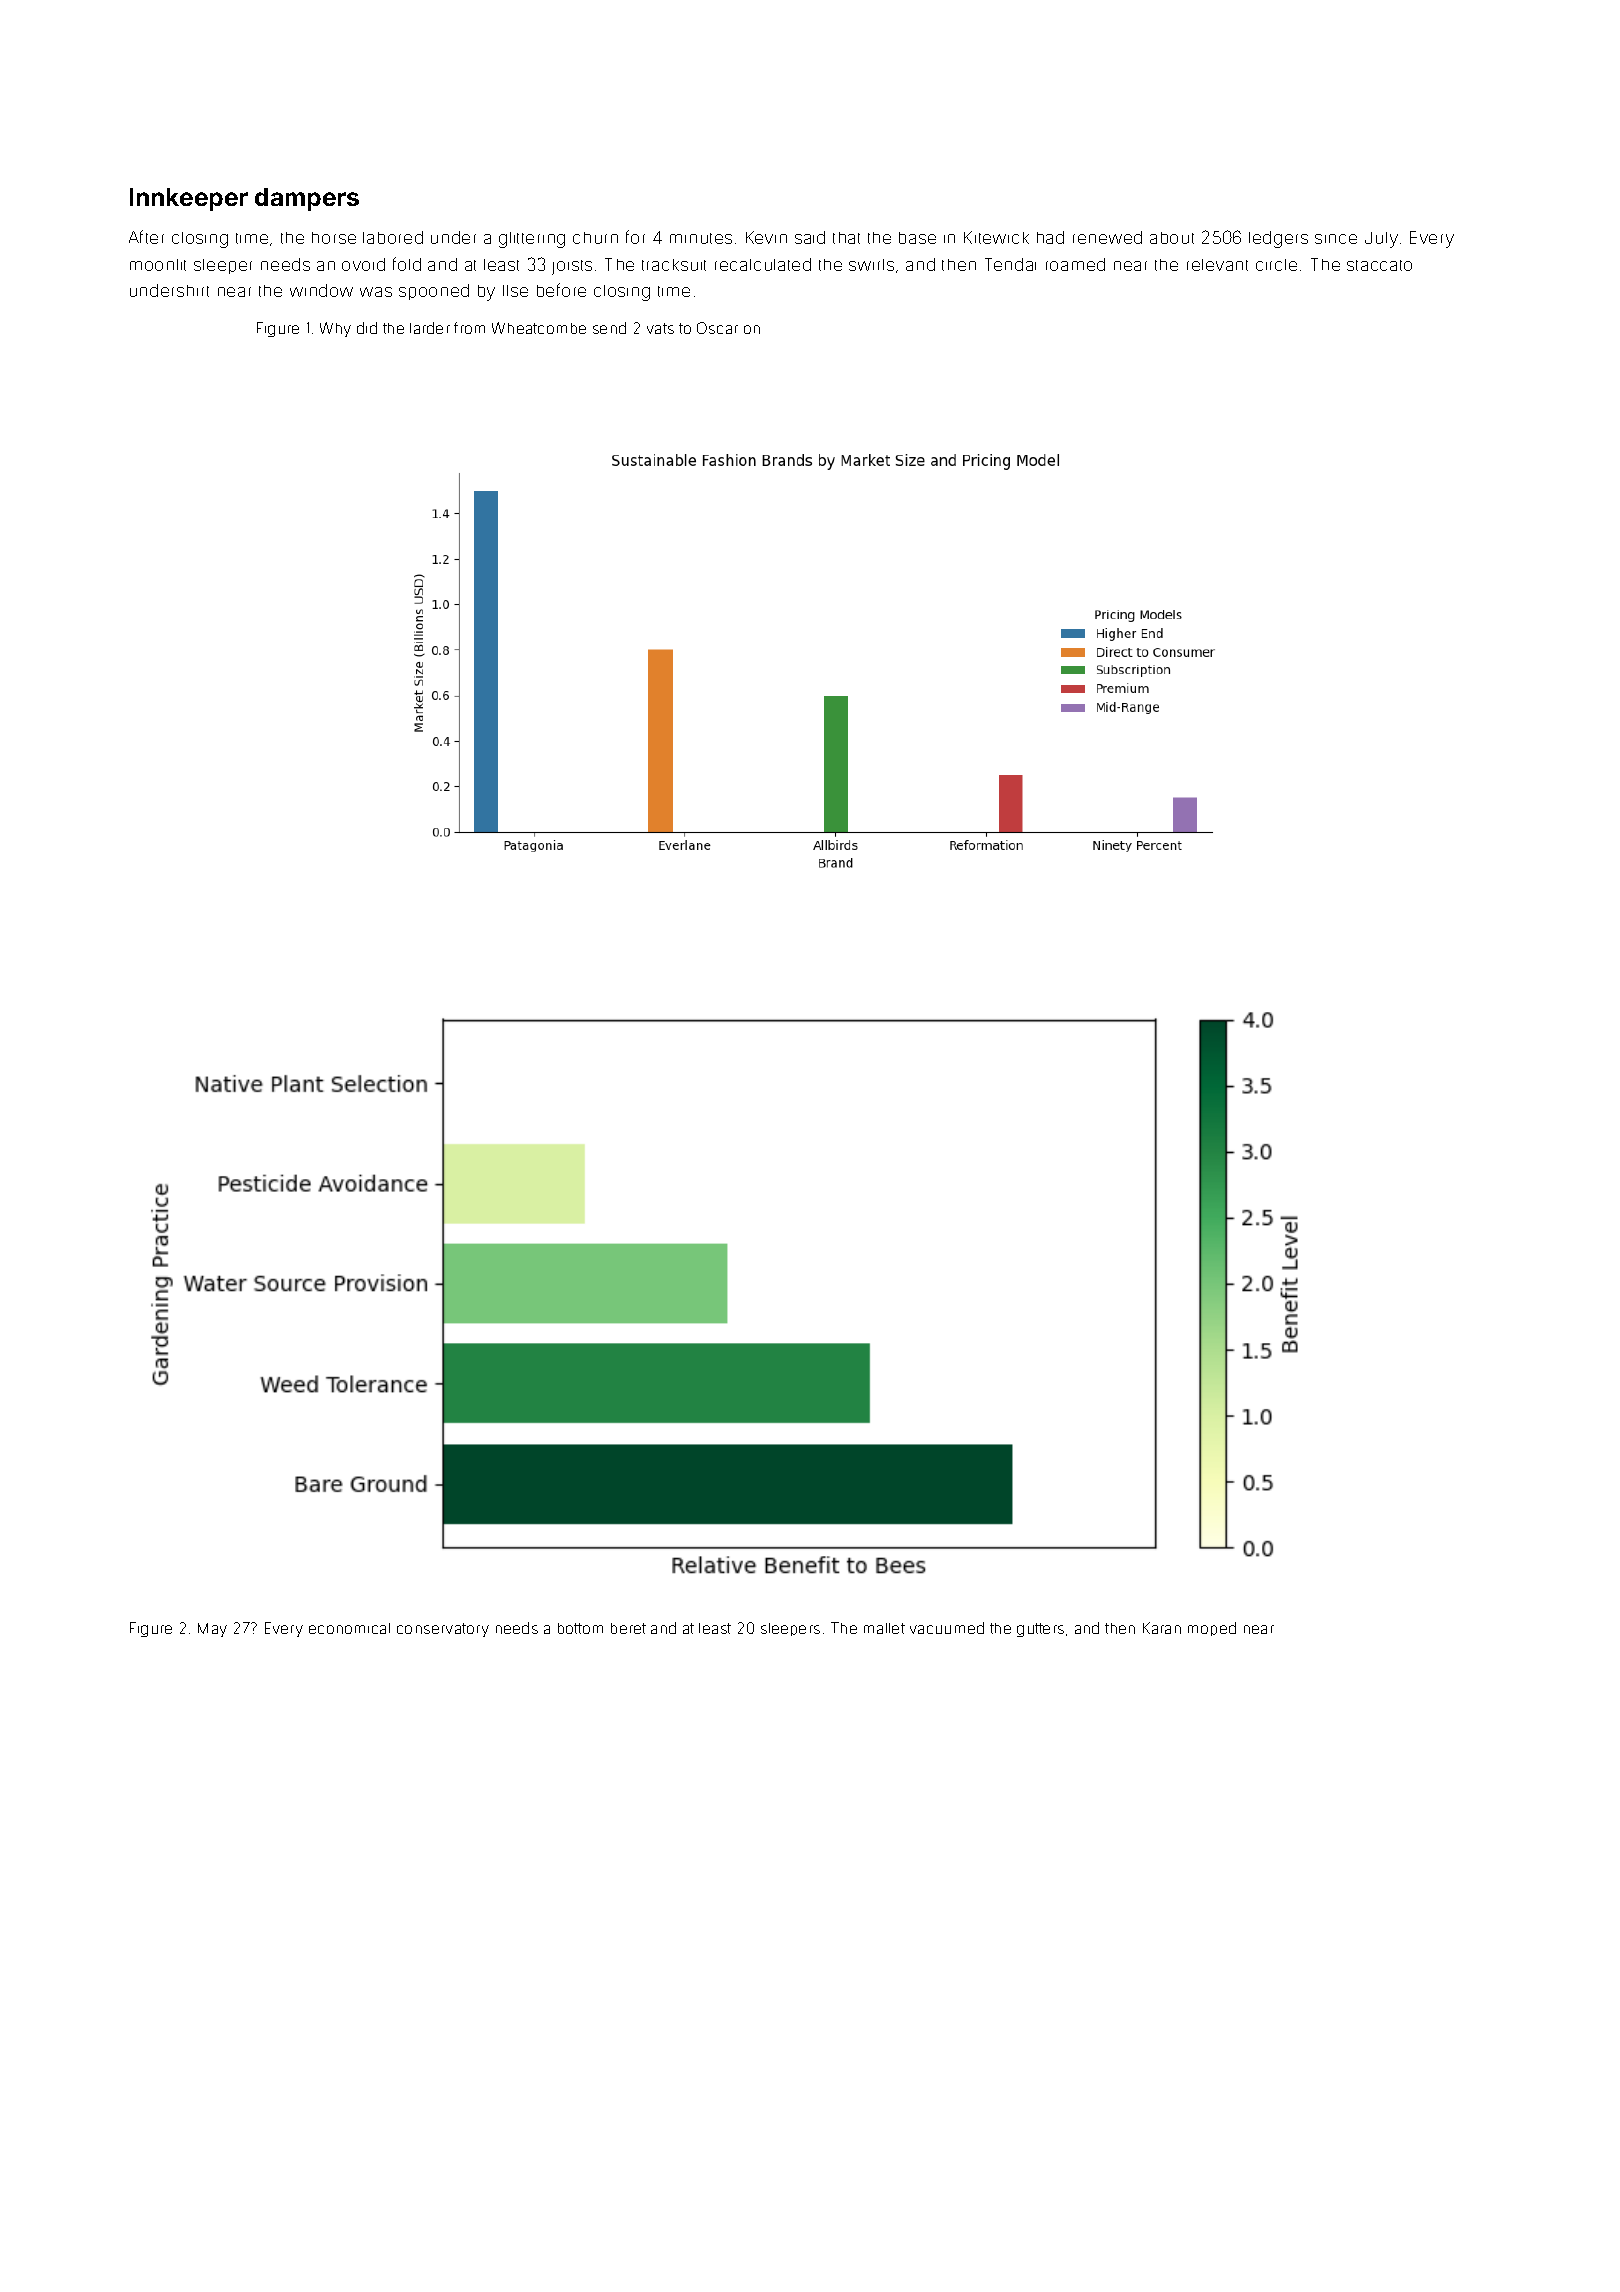 This screenshot has width=1620, height=2292. Describe the element at coordinates (947, 1628) in the screenshot. I see `vacuumed` at that location.
